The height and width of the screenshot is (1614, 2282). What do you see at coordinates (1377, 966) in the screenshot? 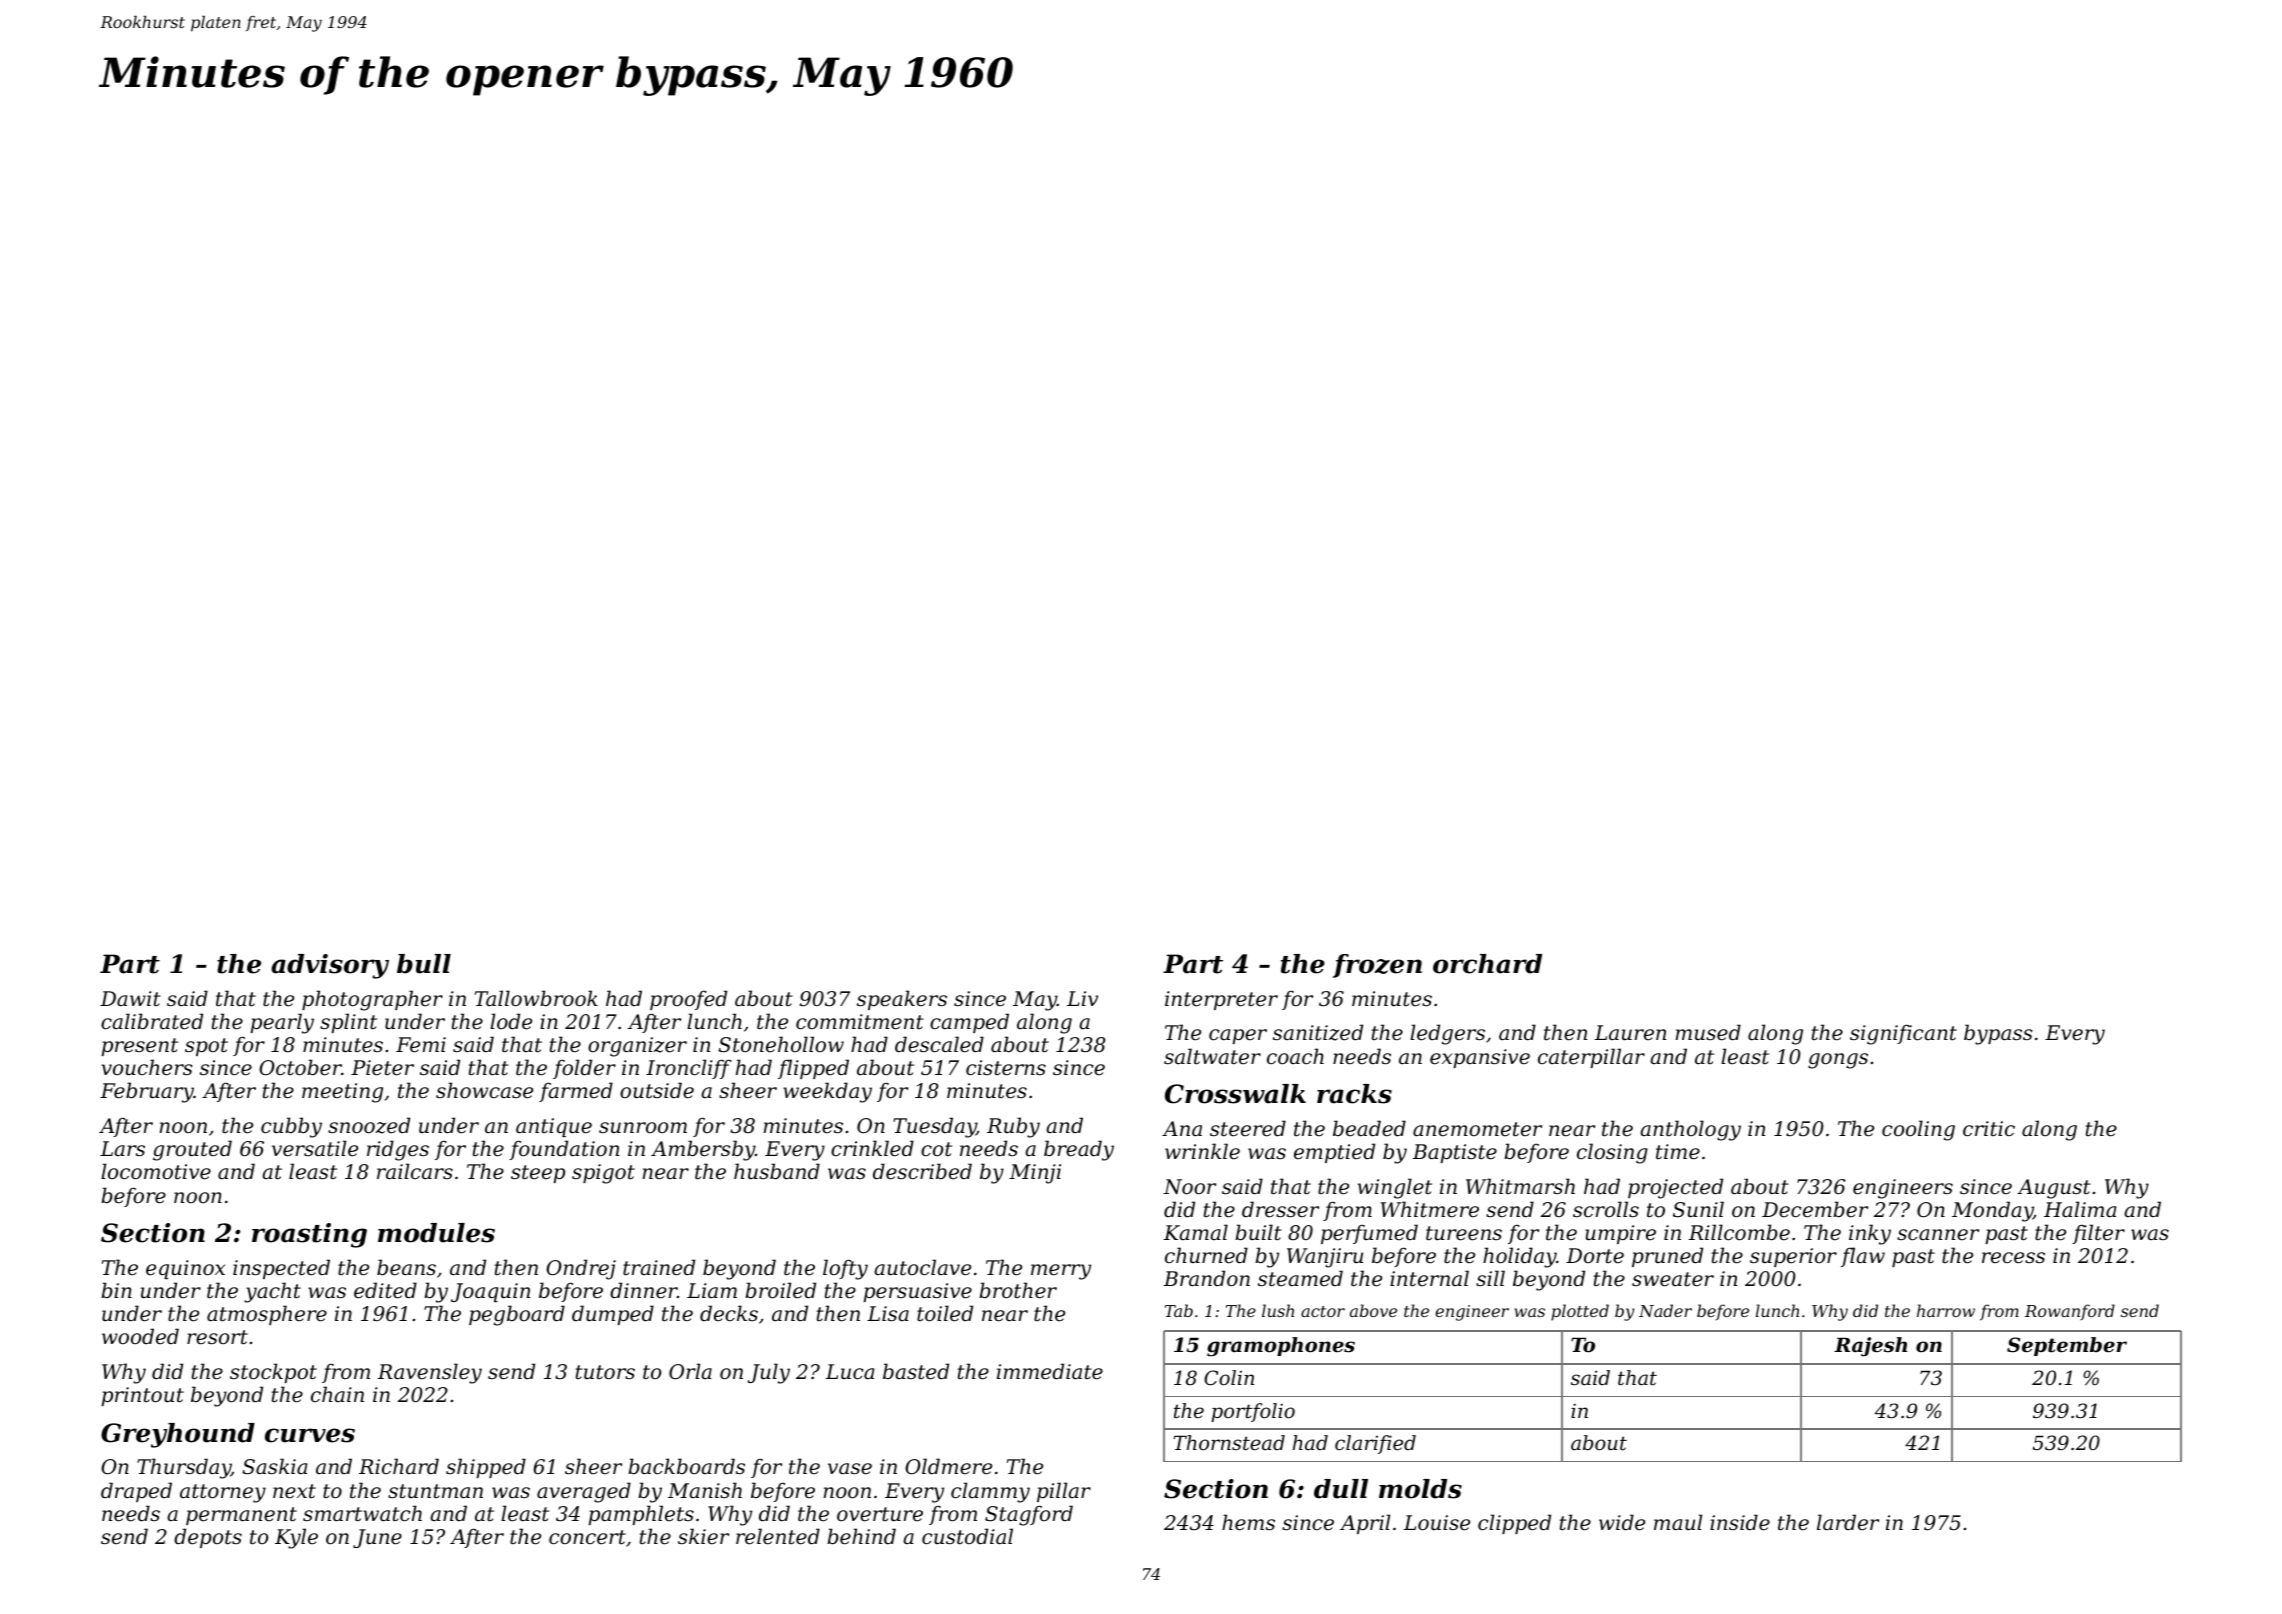
I see `frozen` at bounding box center [1377, 966].
